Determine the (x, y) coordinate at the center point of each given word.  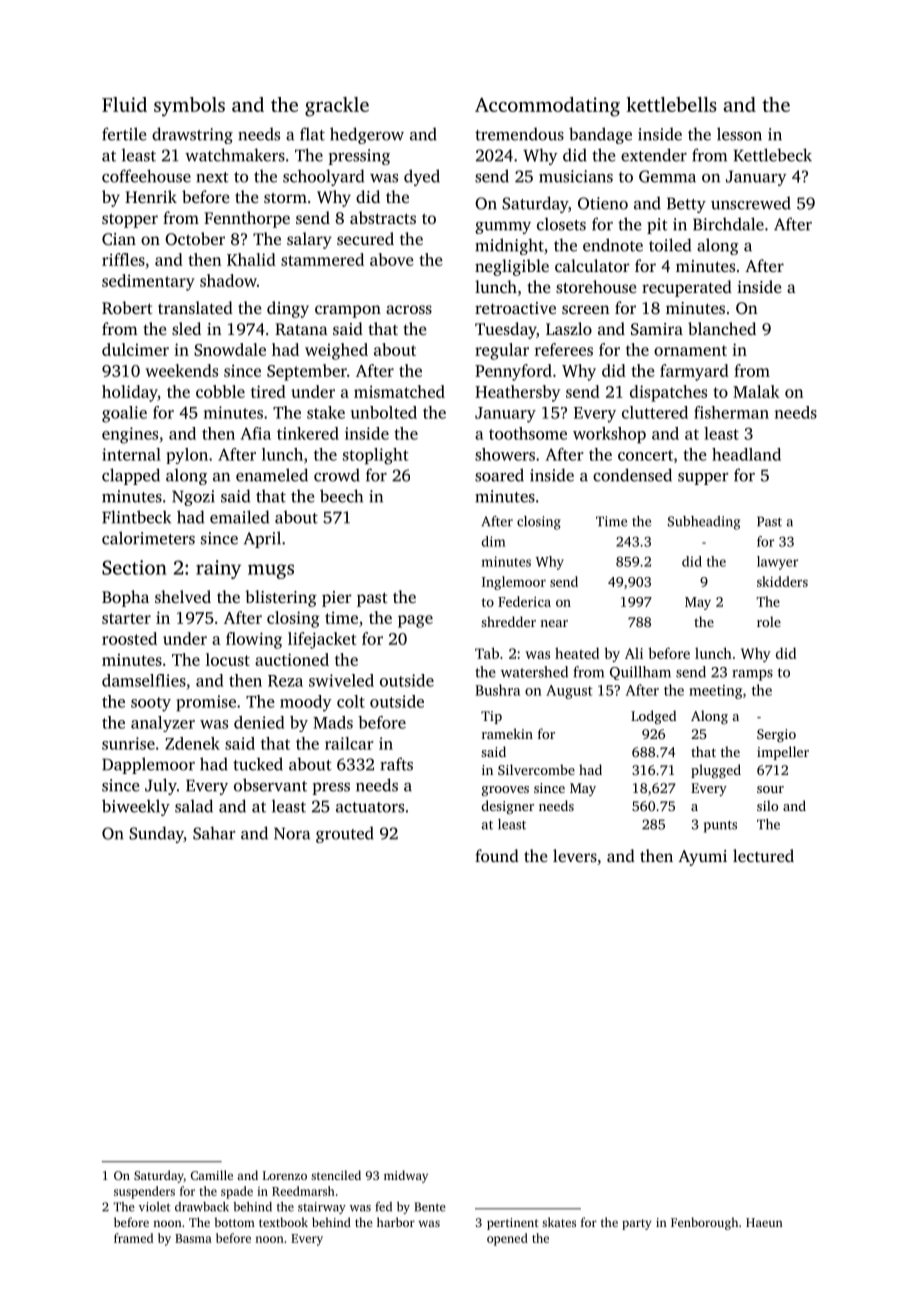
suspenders (144, 1192)
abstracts (383, 217)
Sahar (214, 833)
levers (575, 855)
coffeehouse (146, 176)
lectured (763, 855)
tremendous (519, 134)
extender (654, 155)
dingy (288, 309)
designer (508, 807)
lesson (739, 134)
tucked (258, 764)
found (497, 855)
